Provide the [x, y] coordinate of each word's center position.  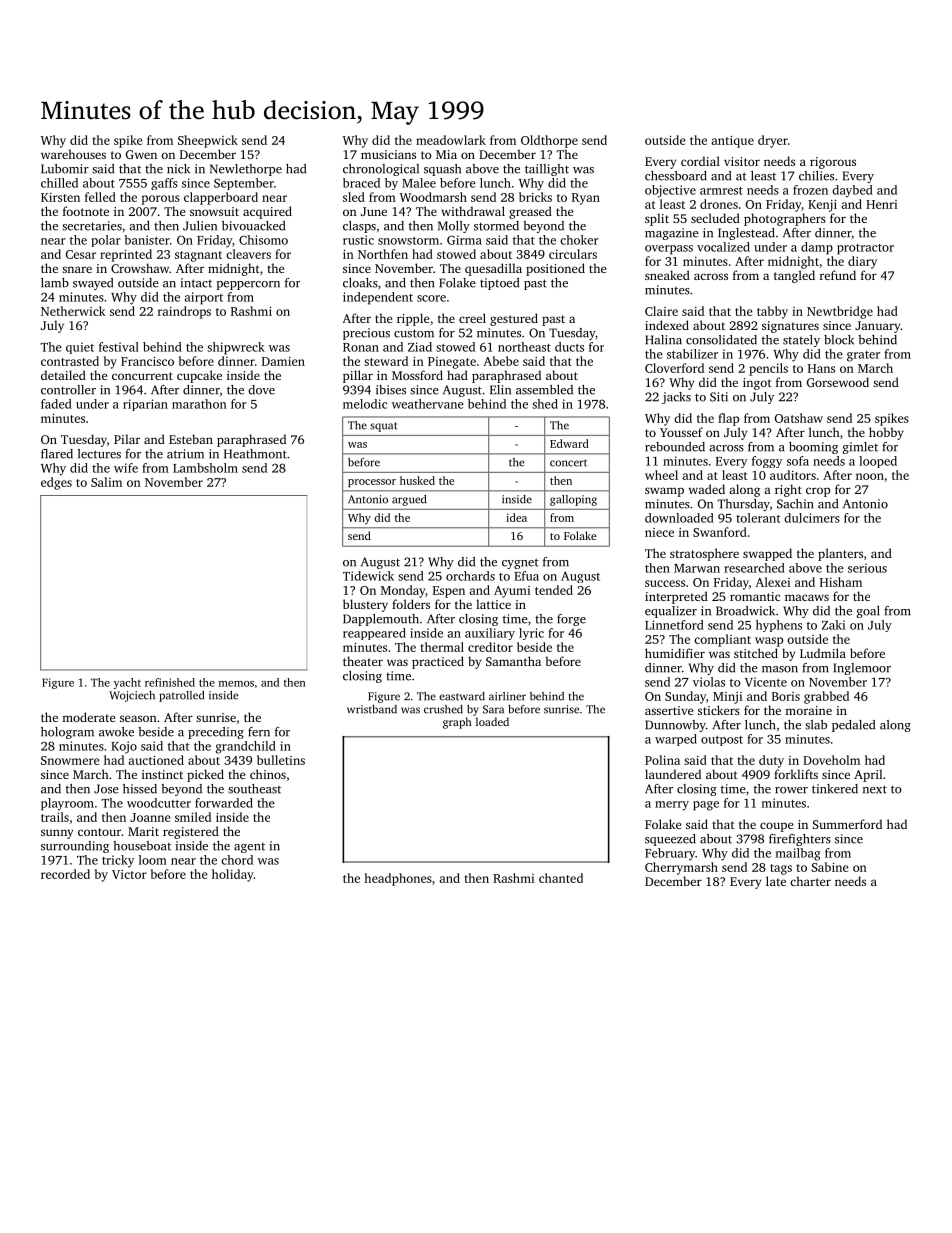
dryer [773, 141]
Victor [129, 874]
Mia [446, 154]
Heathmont [255, 454]
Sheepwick [208, 141]
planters [840, 554]
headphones [398, 879]
